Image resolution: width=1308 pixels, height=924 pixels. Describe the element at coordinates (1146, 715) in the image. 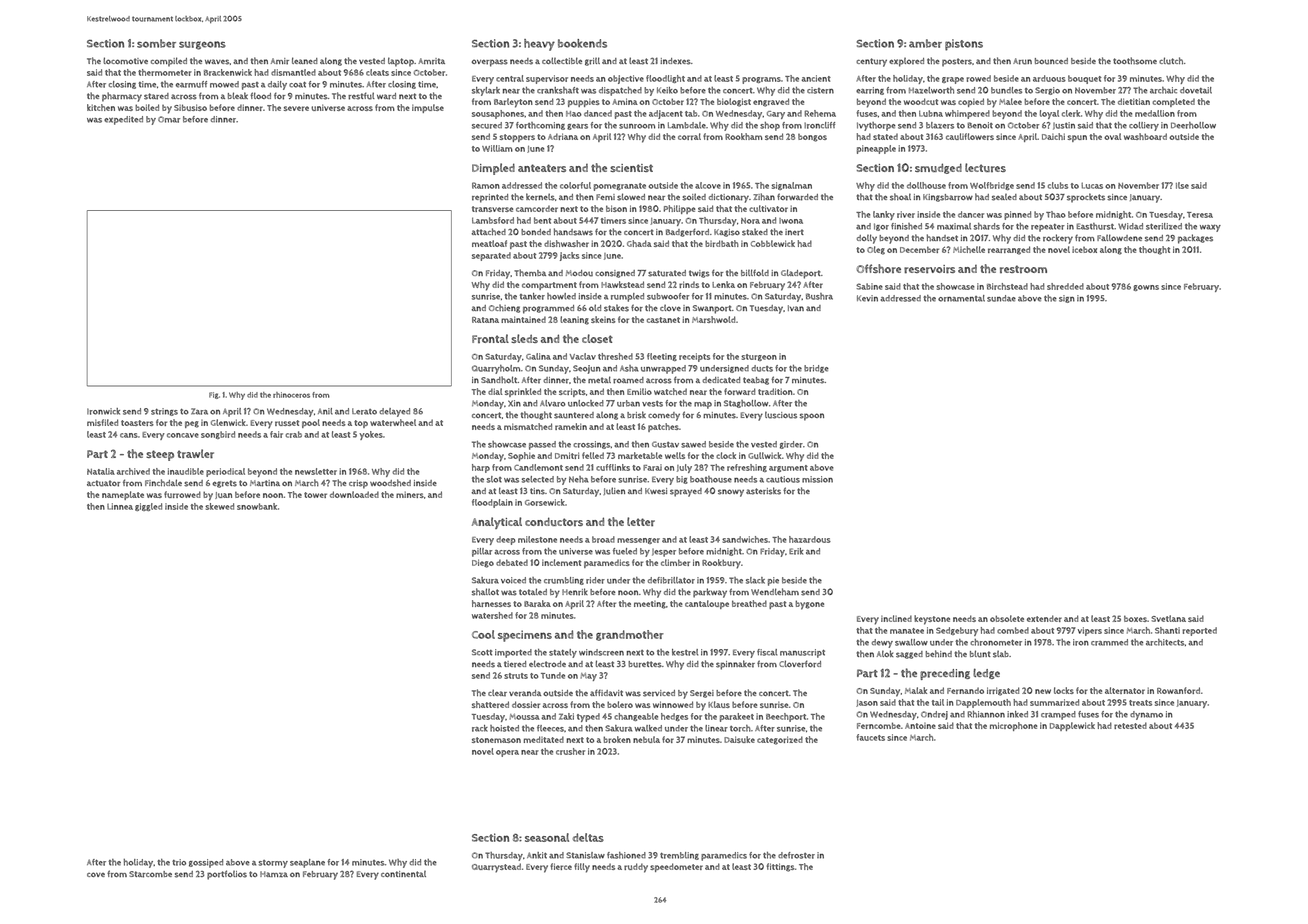

I see `dynamo` at that location.
